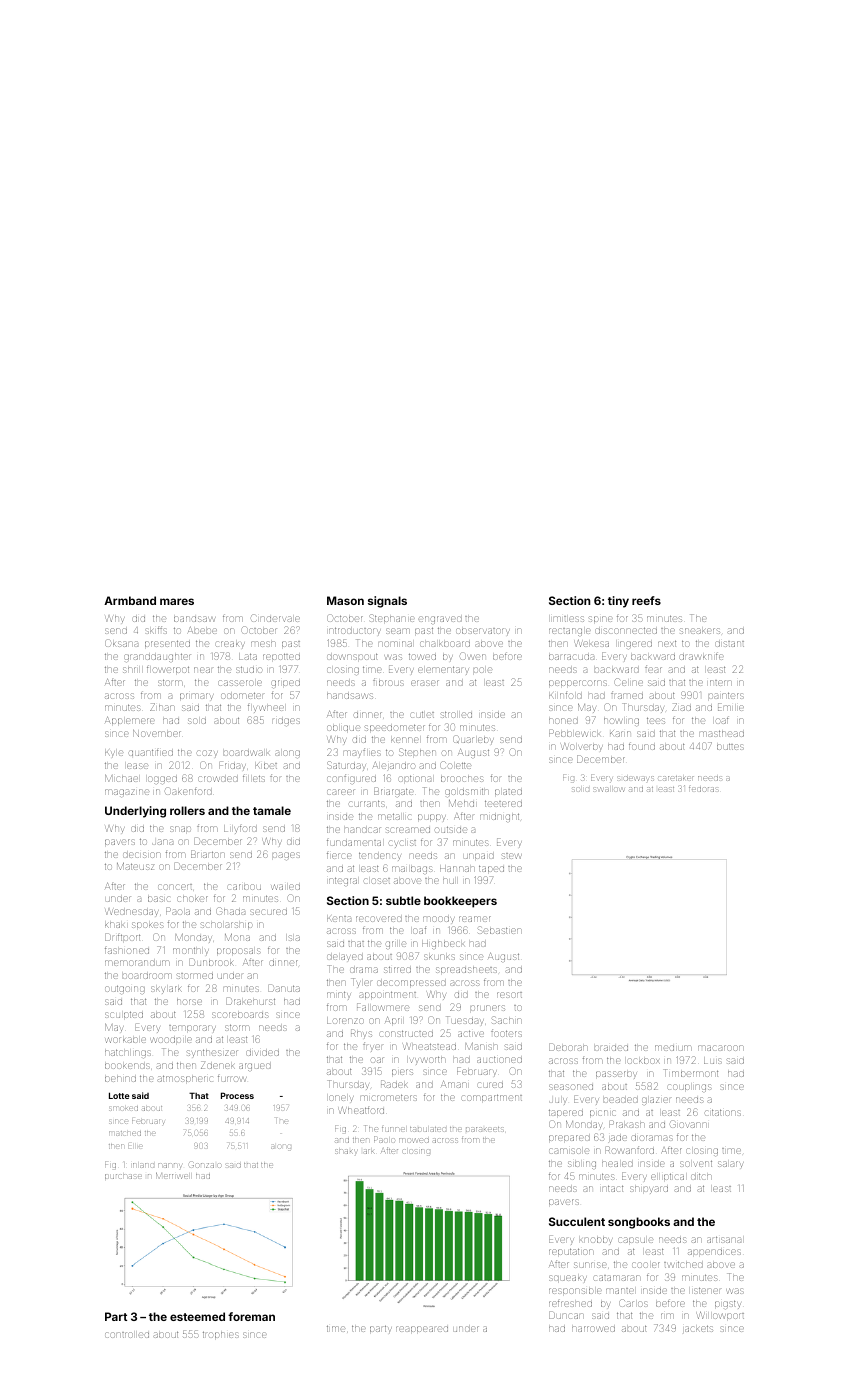 This screenshot has height=1400, width=849. I want to click on Gonzalo, so click(205, 1165).
